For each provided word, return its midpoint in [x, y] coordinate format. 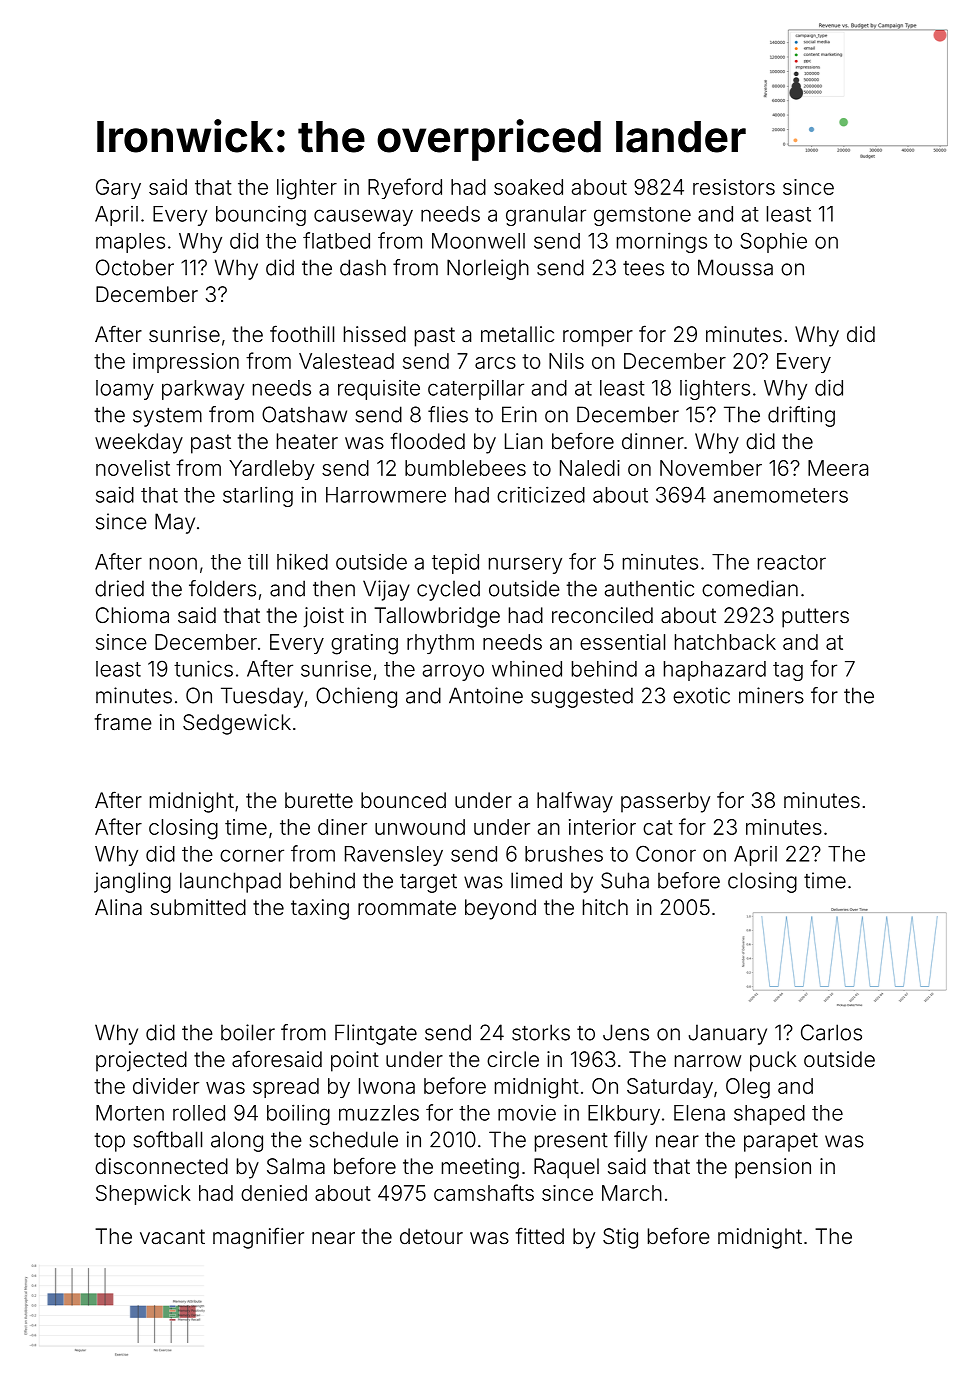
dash [363, 267]
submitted [198, 907]
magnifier [258, 1238]
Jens [626, 1032]
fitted [540, 1235]
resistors [734, 187]
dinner [653, 441]
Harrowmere [386, 495]
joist [323, 617]
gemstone [642, 216]
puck [773, 1061]
